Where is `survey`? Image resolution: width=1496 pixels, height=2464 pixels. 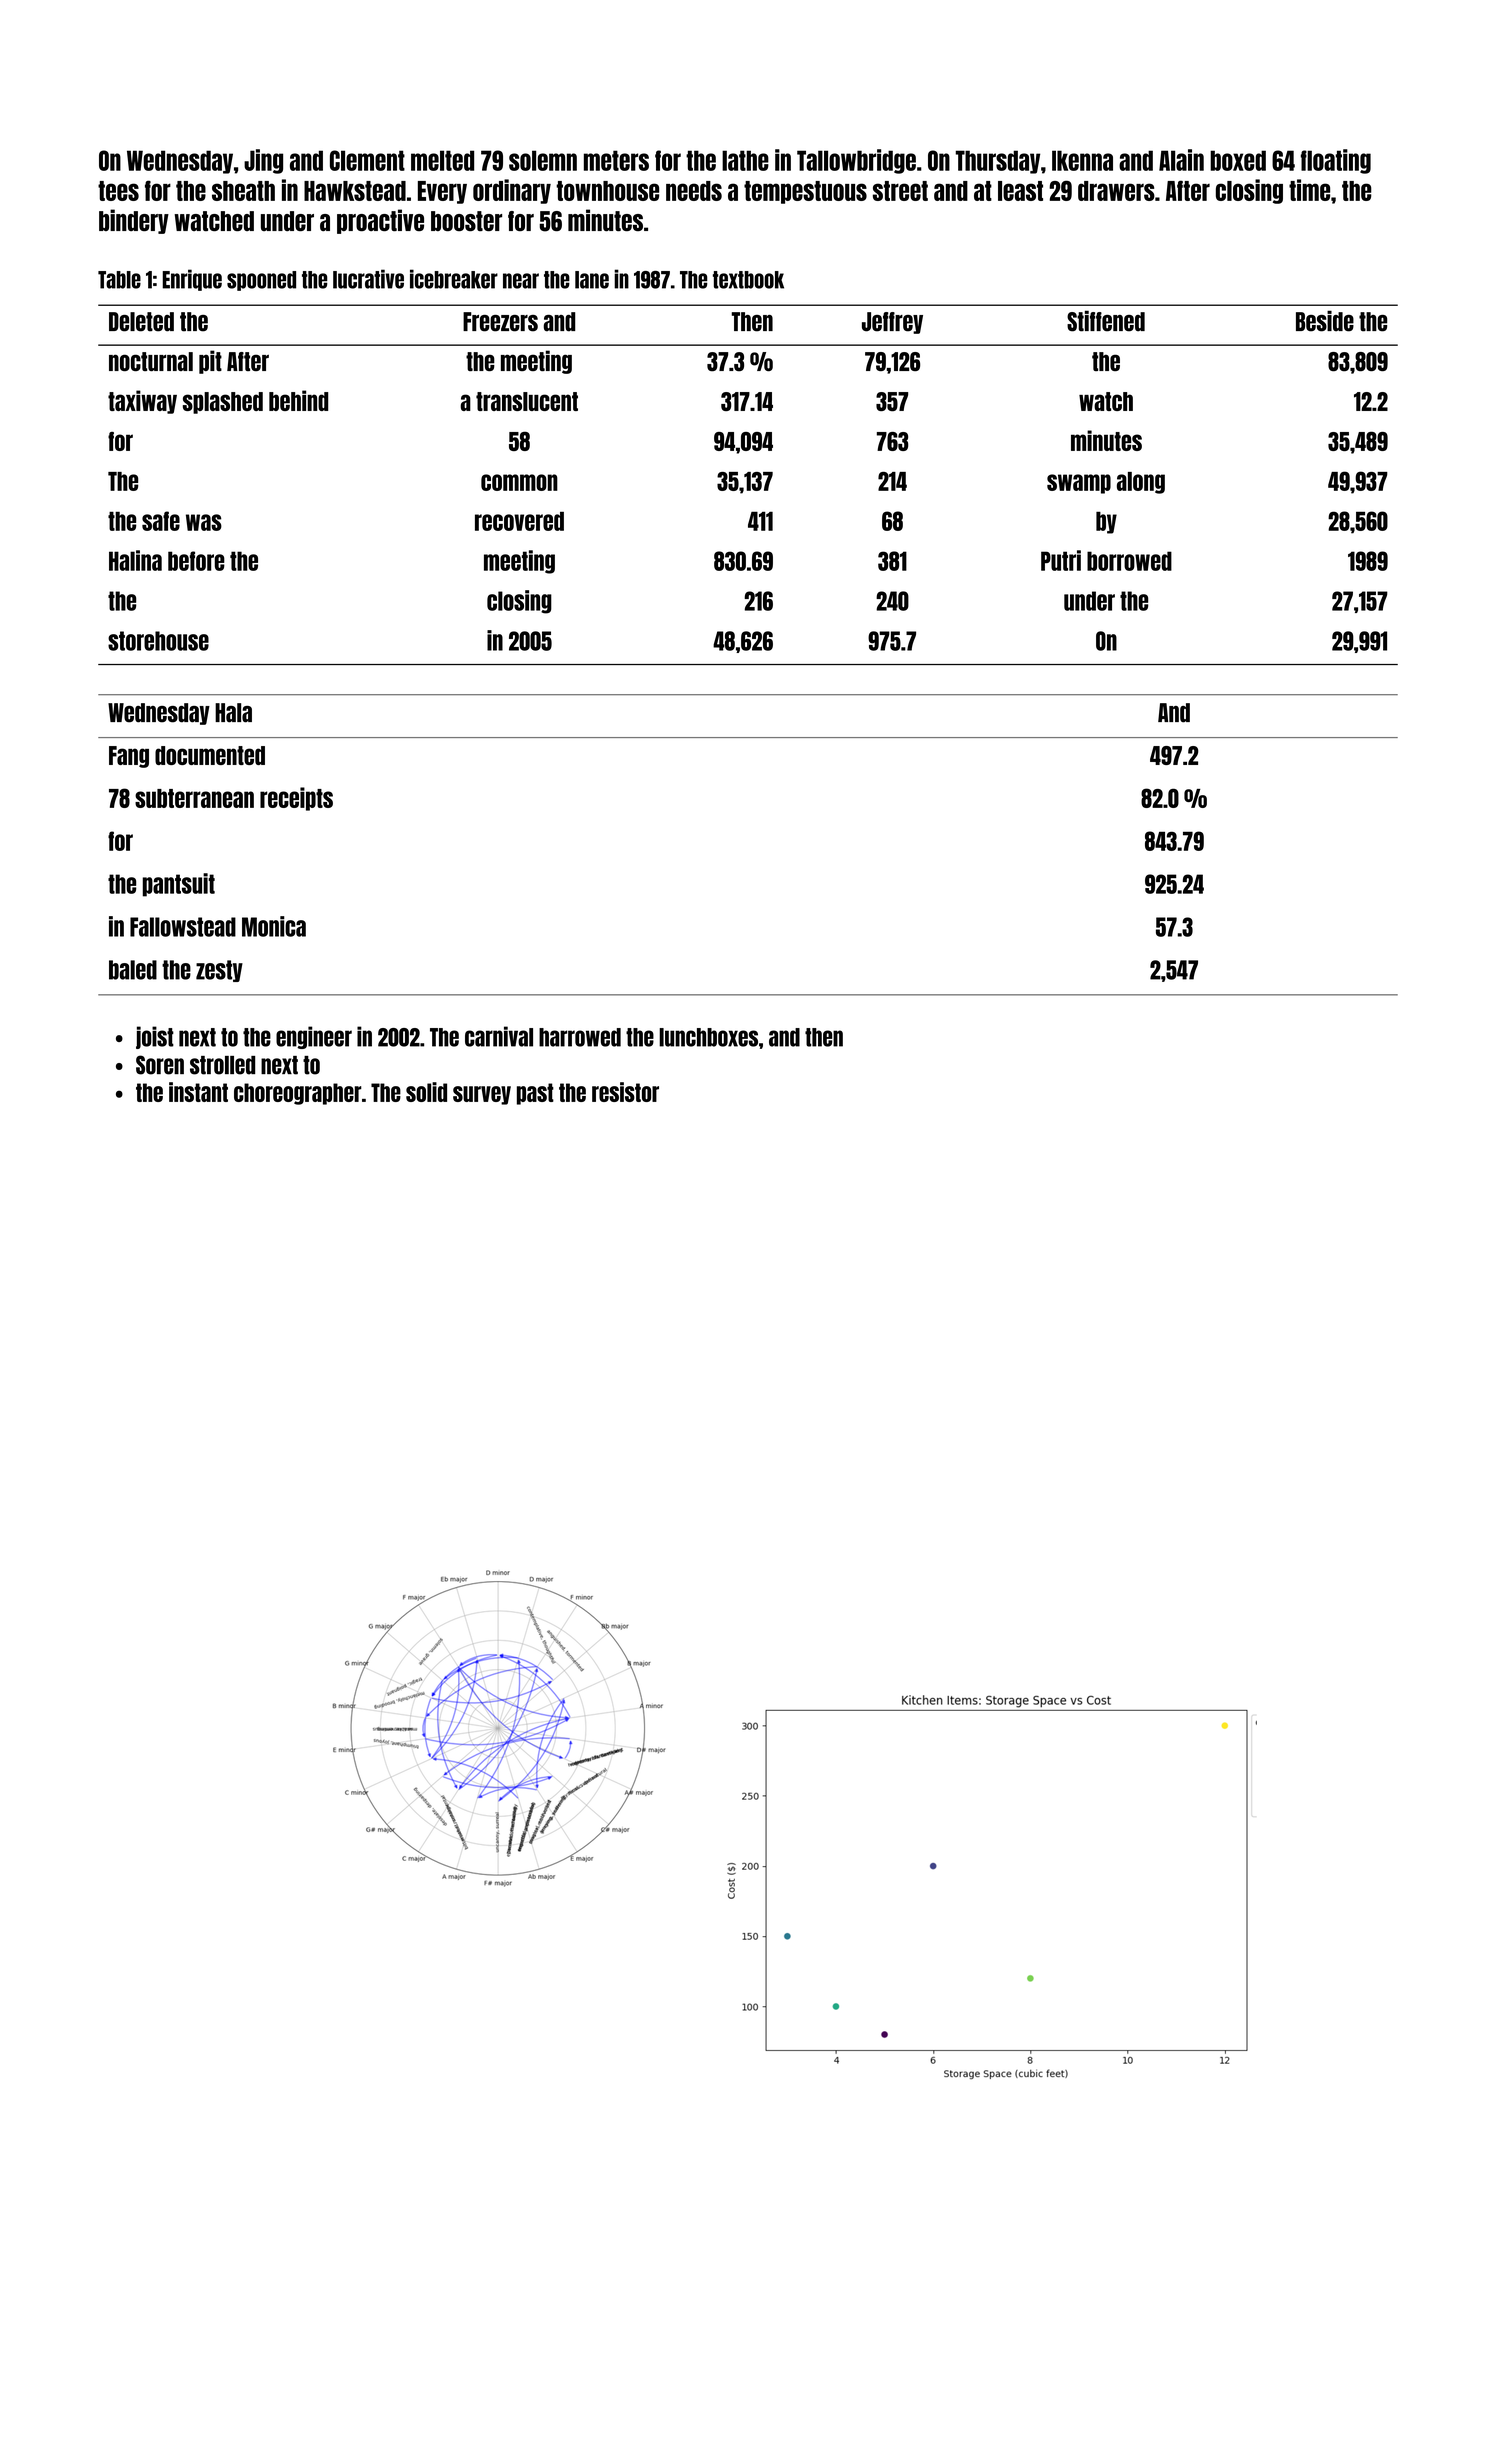 survey is located at coordinates (482, 1095).
